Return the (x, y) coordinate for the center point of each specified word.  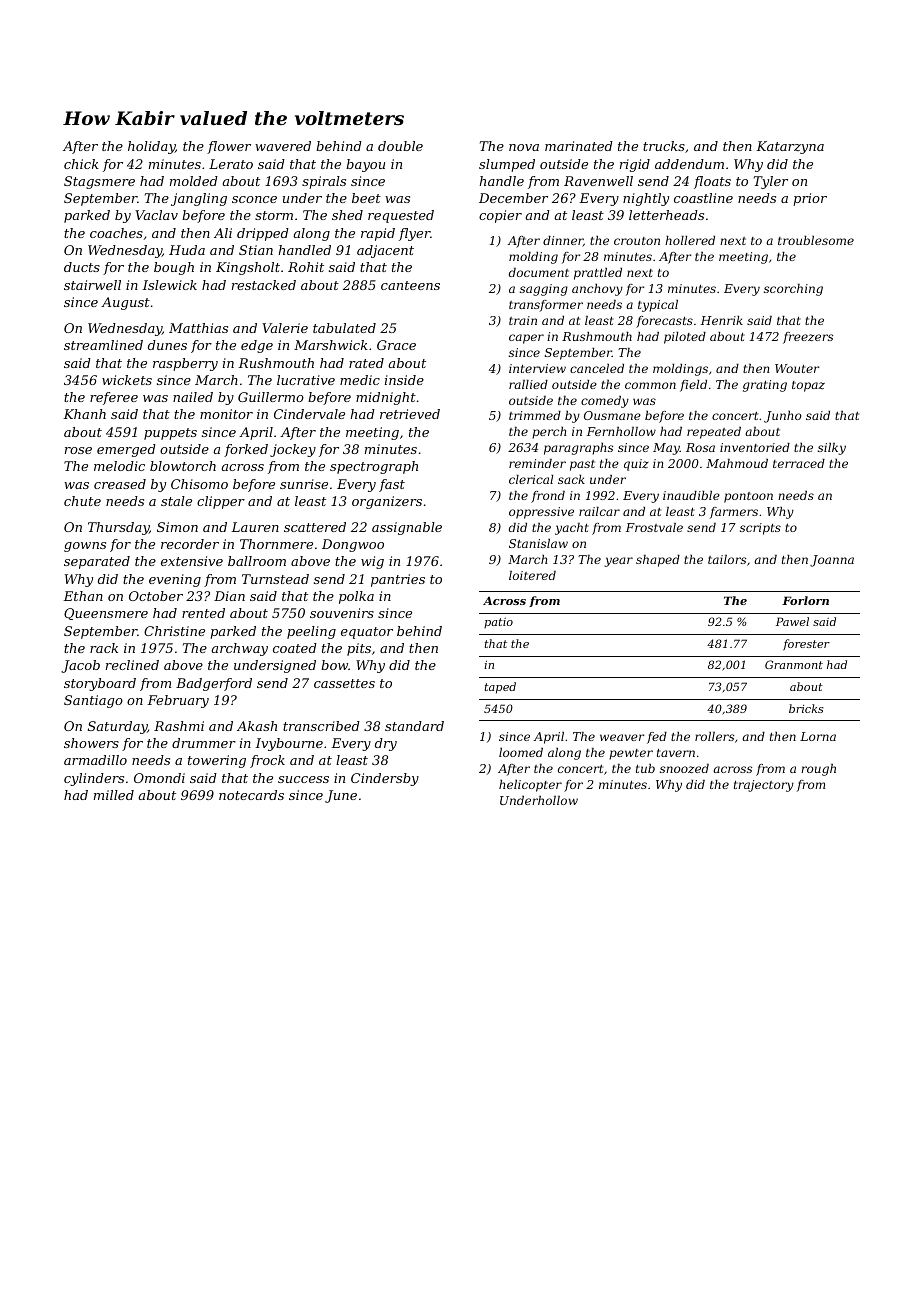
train (523, 320)
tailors (727, 559)
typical (658, 306)
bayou (365, 165)
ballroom (257, 561)
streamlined (103, 345)
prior (810, 199)
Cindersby (385, 779)
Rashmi (179, 726)
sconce (254, 199)
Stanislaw (538, 543)
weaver (622, 737)
